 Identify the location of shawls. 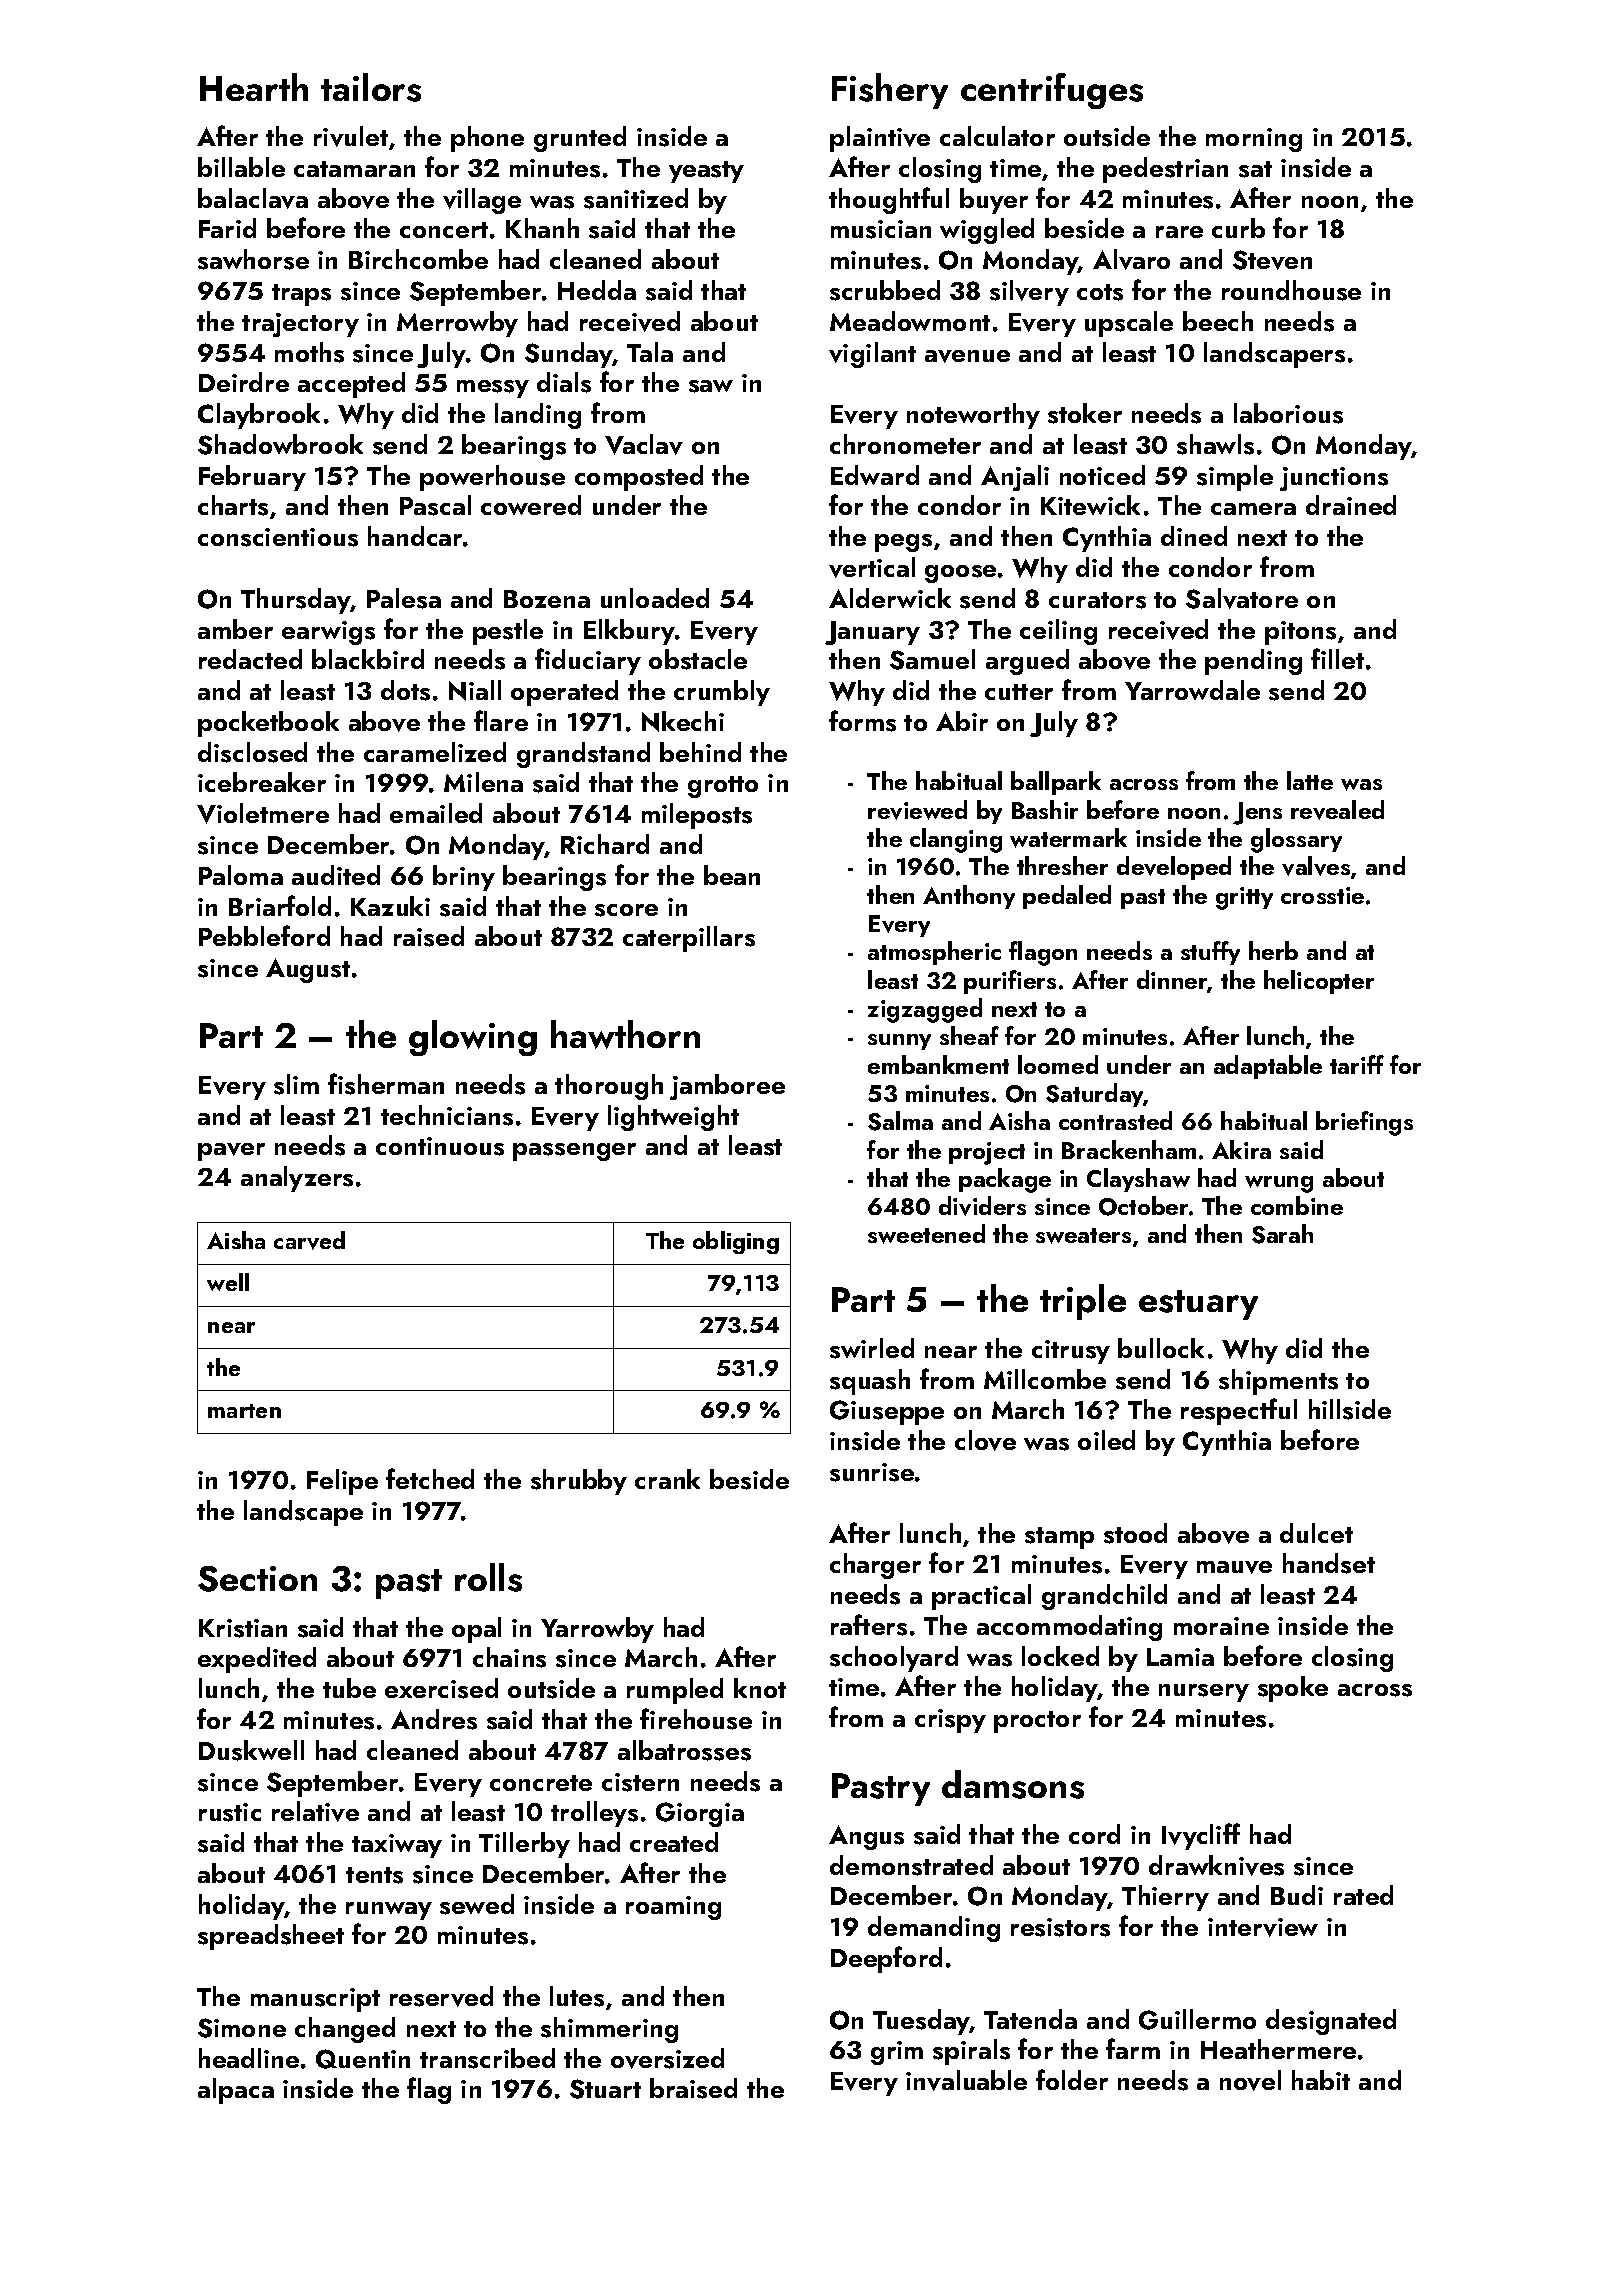
(1215, 444).
